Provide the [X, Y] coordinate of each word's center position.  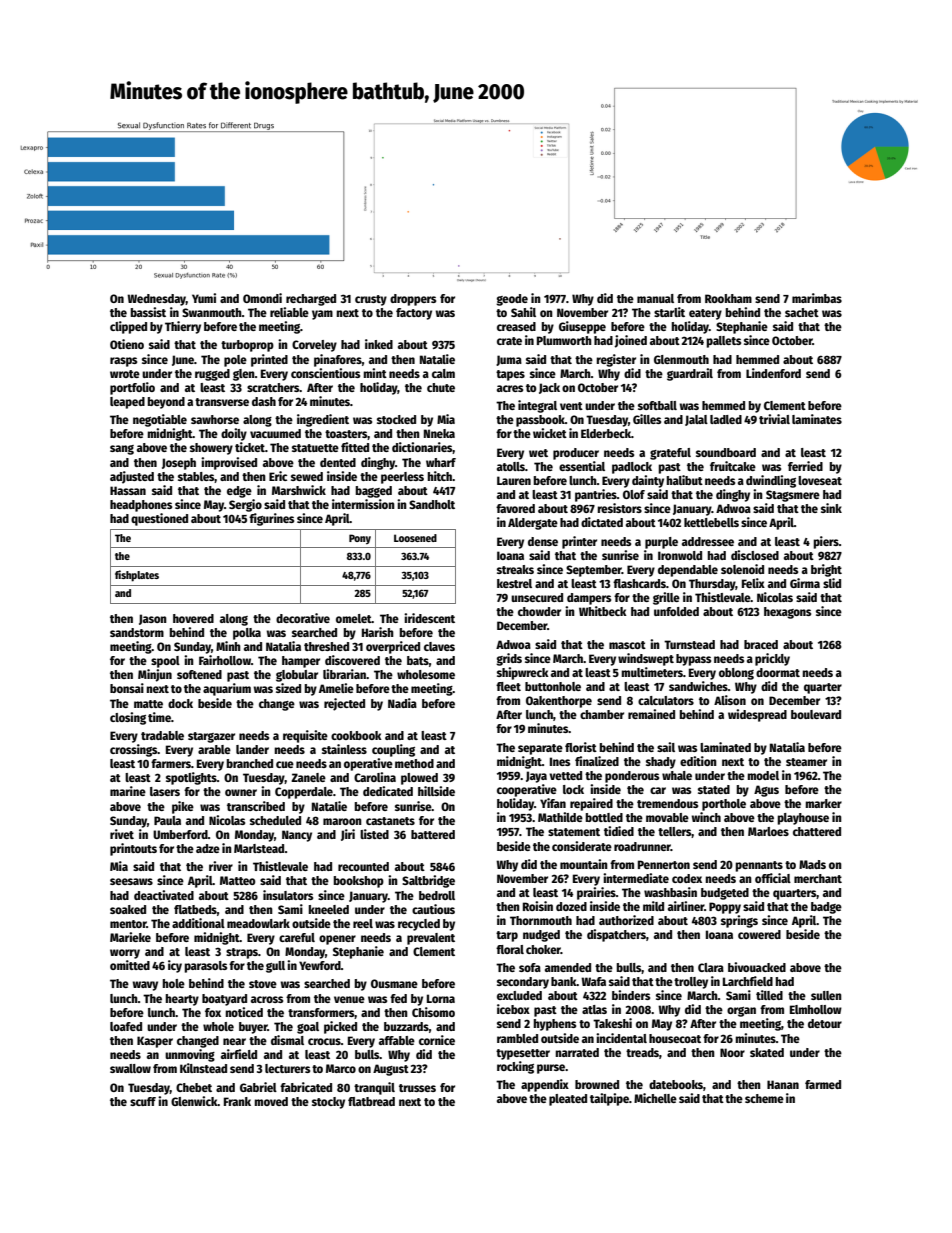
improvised [229, 463]
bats [418, 660]
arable [214, 749]
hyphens [554, 1025]
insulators [288, 895]
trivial [774, 419]
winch [706, 817]
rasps [123, 362]
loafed [126, 1026]
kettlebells [711, 522]
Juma [509, 360]
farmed [823, 1084]
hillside [436, 791]
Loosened [415, 538]
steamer [806, 762]
